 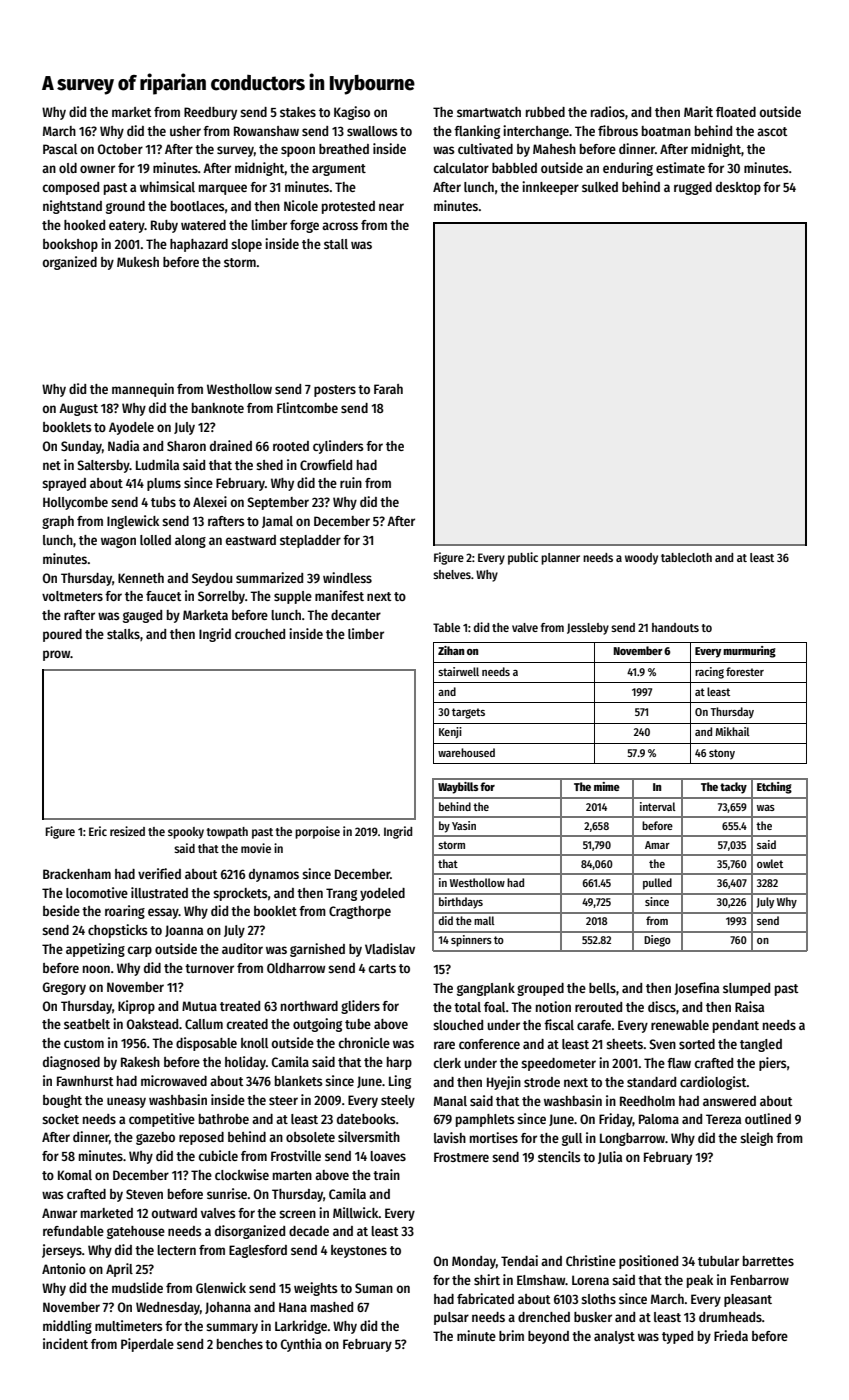 What do you see at coordinates (352, 113) in the screenshot?
I see `Kagiso` at bounding box center [352, 113].
